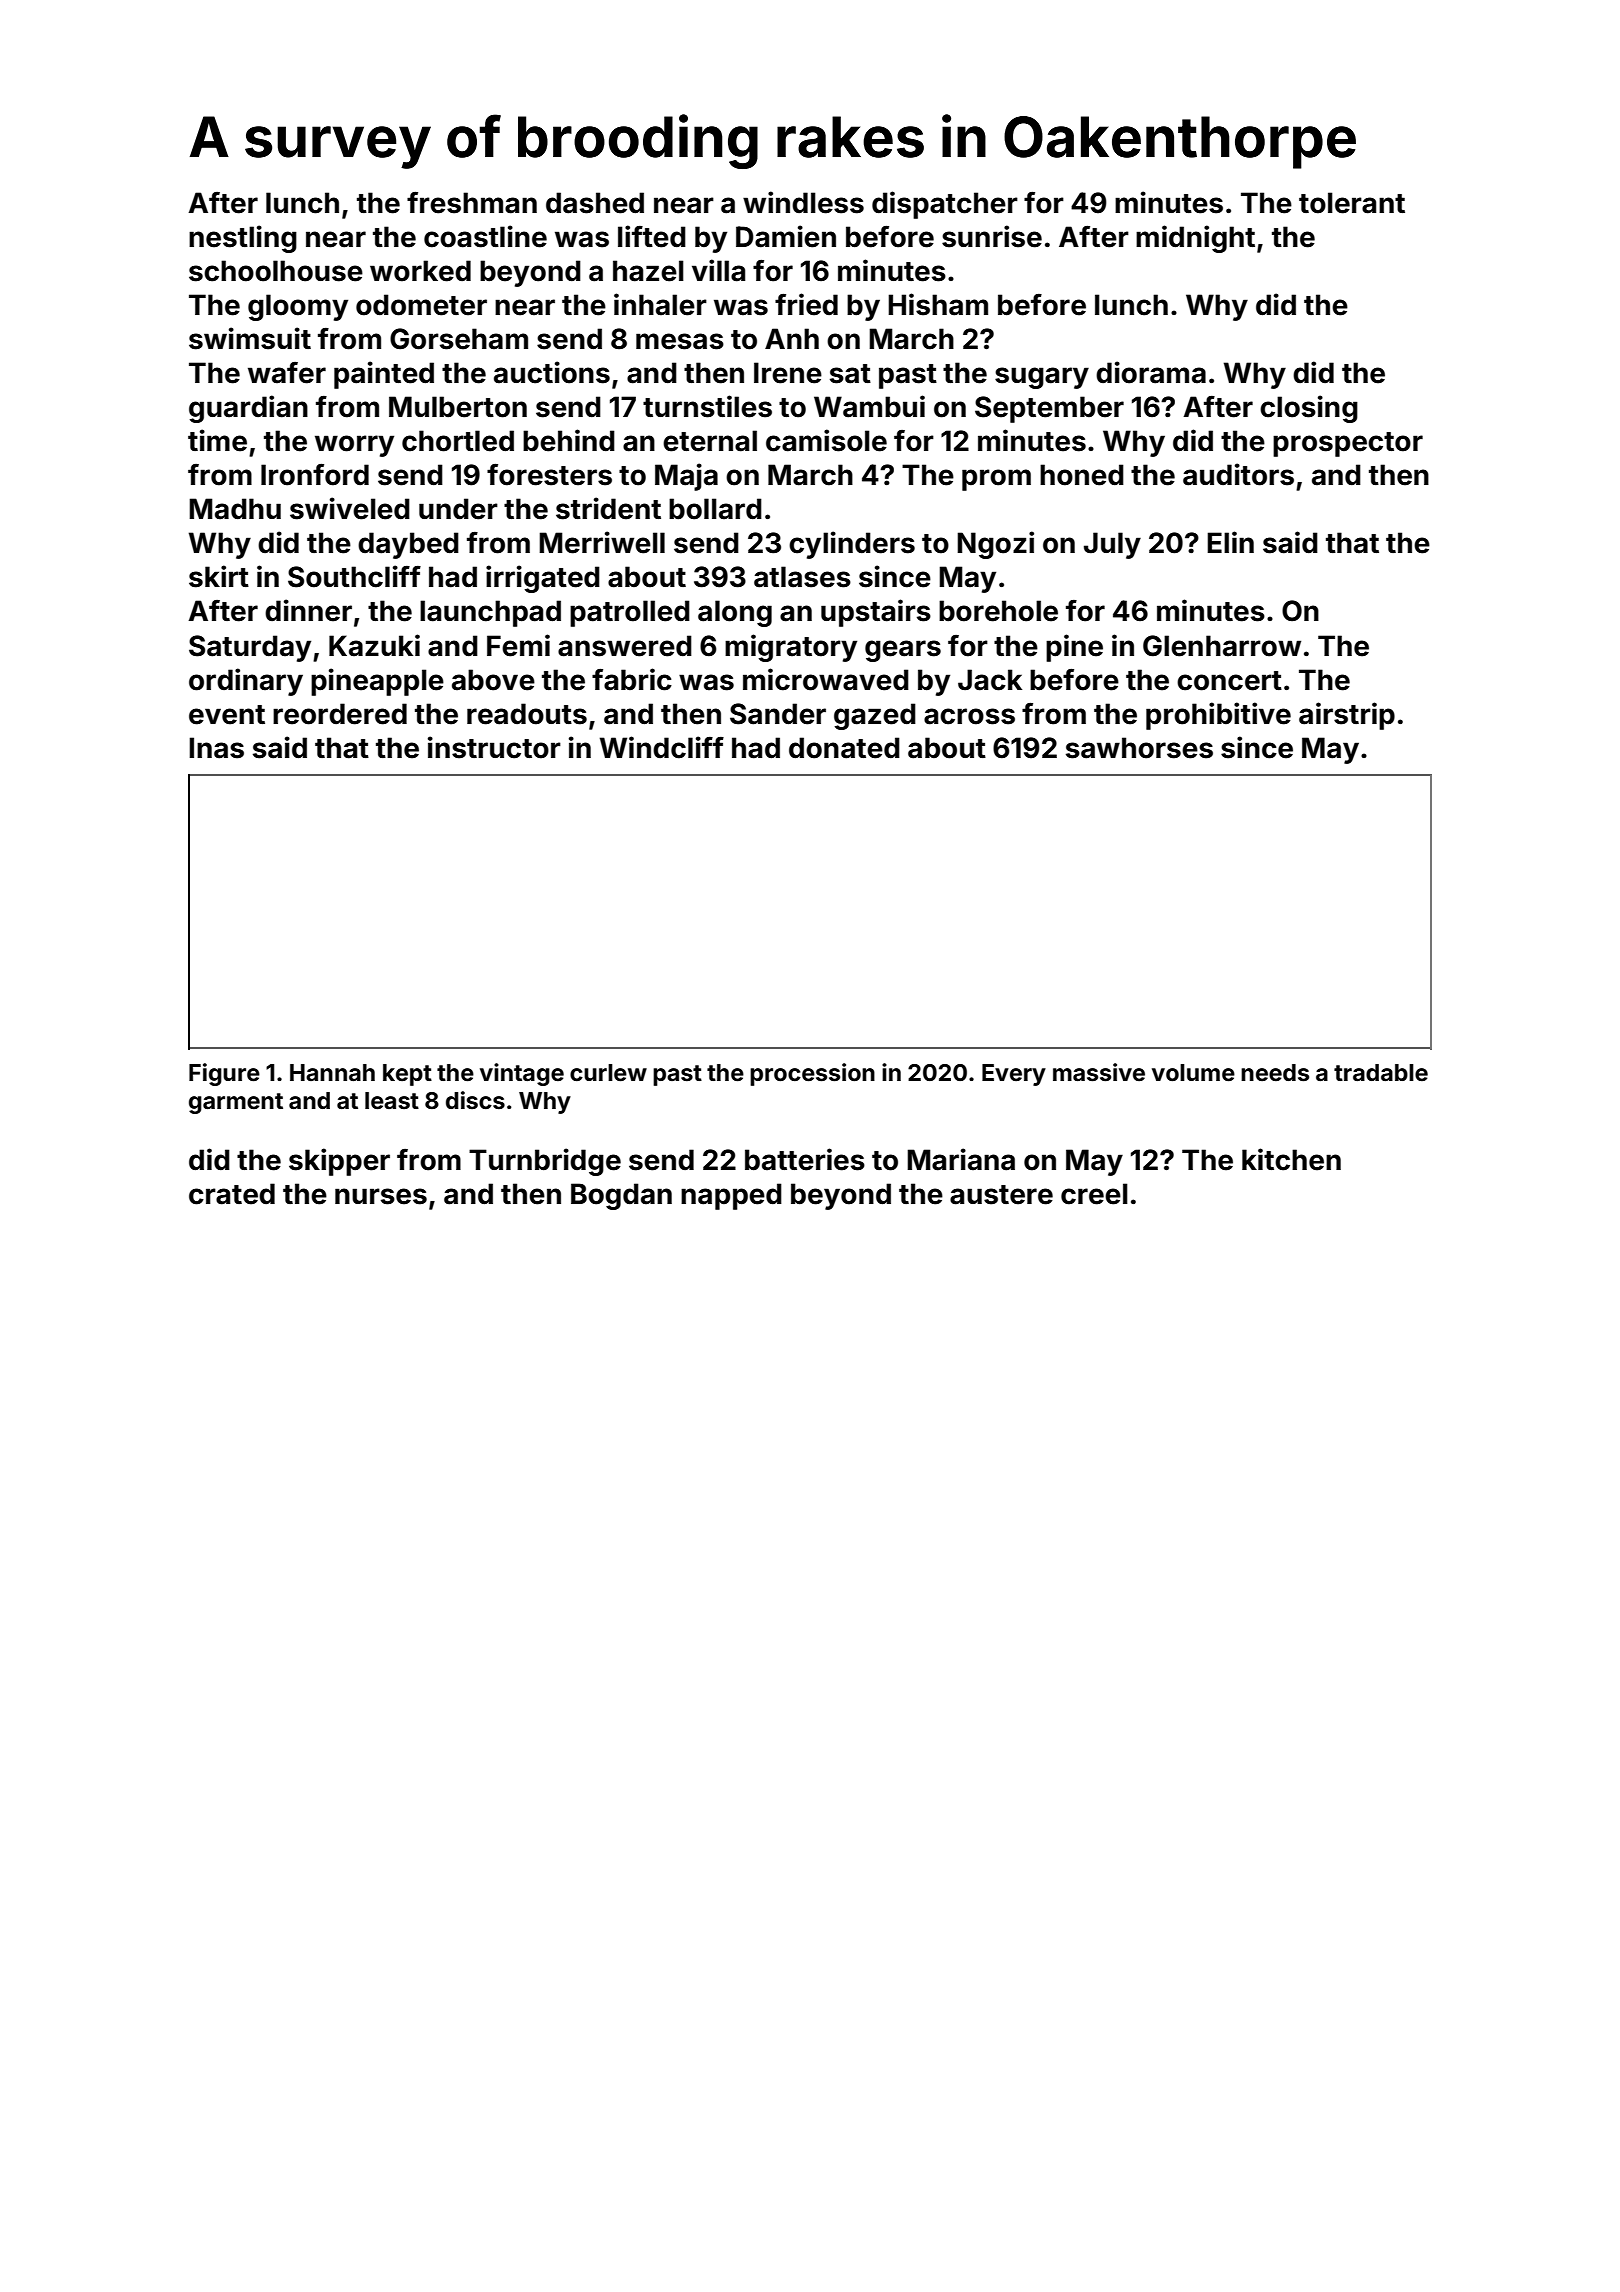 This image has width=1620, height=2292. What do you see at coordinates (1348, 444) in the image?
I see `prospector` at bounding box center [1348, 444].
